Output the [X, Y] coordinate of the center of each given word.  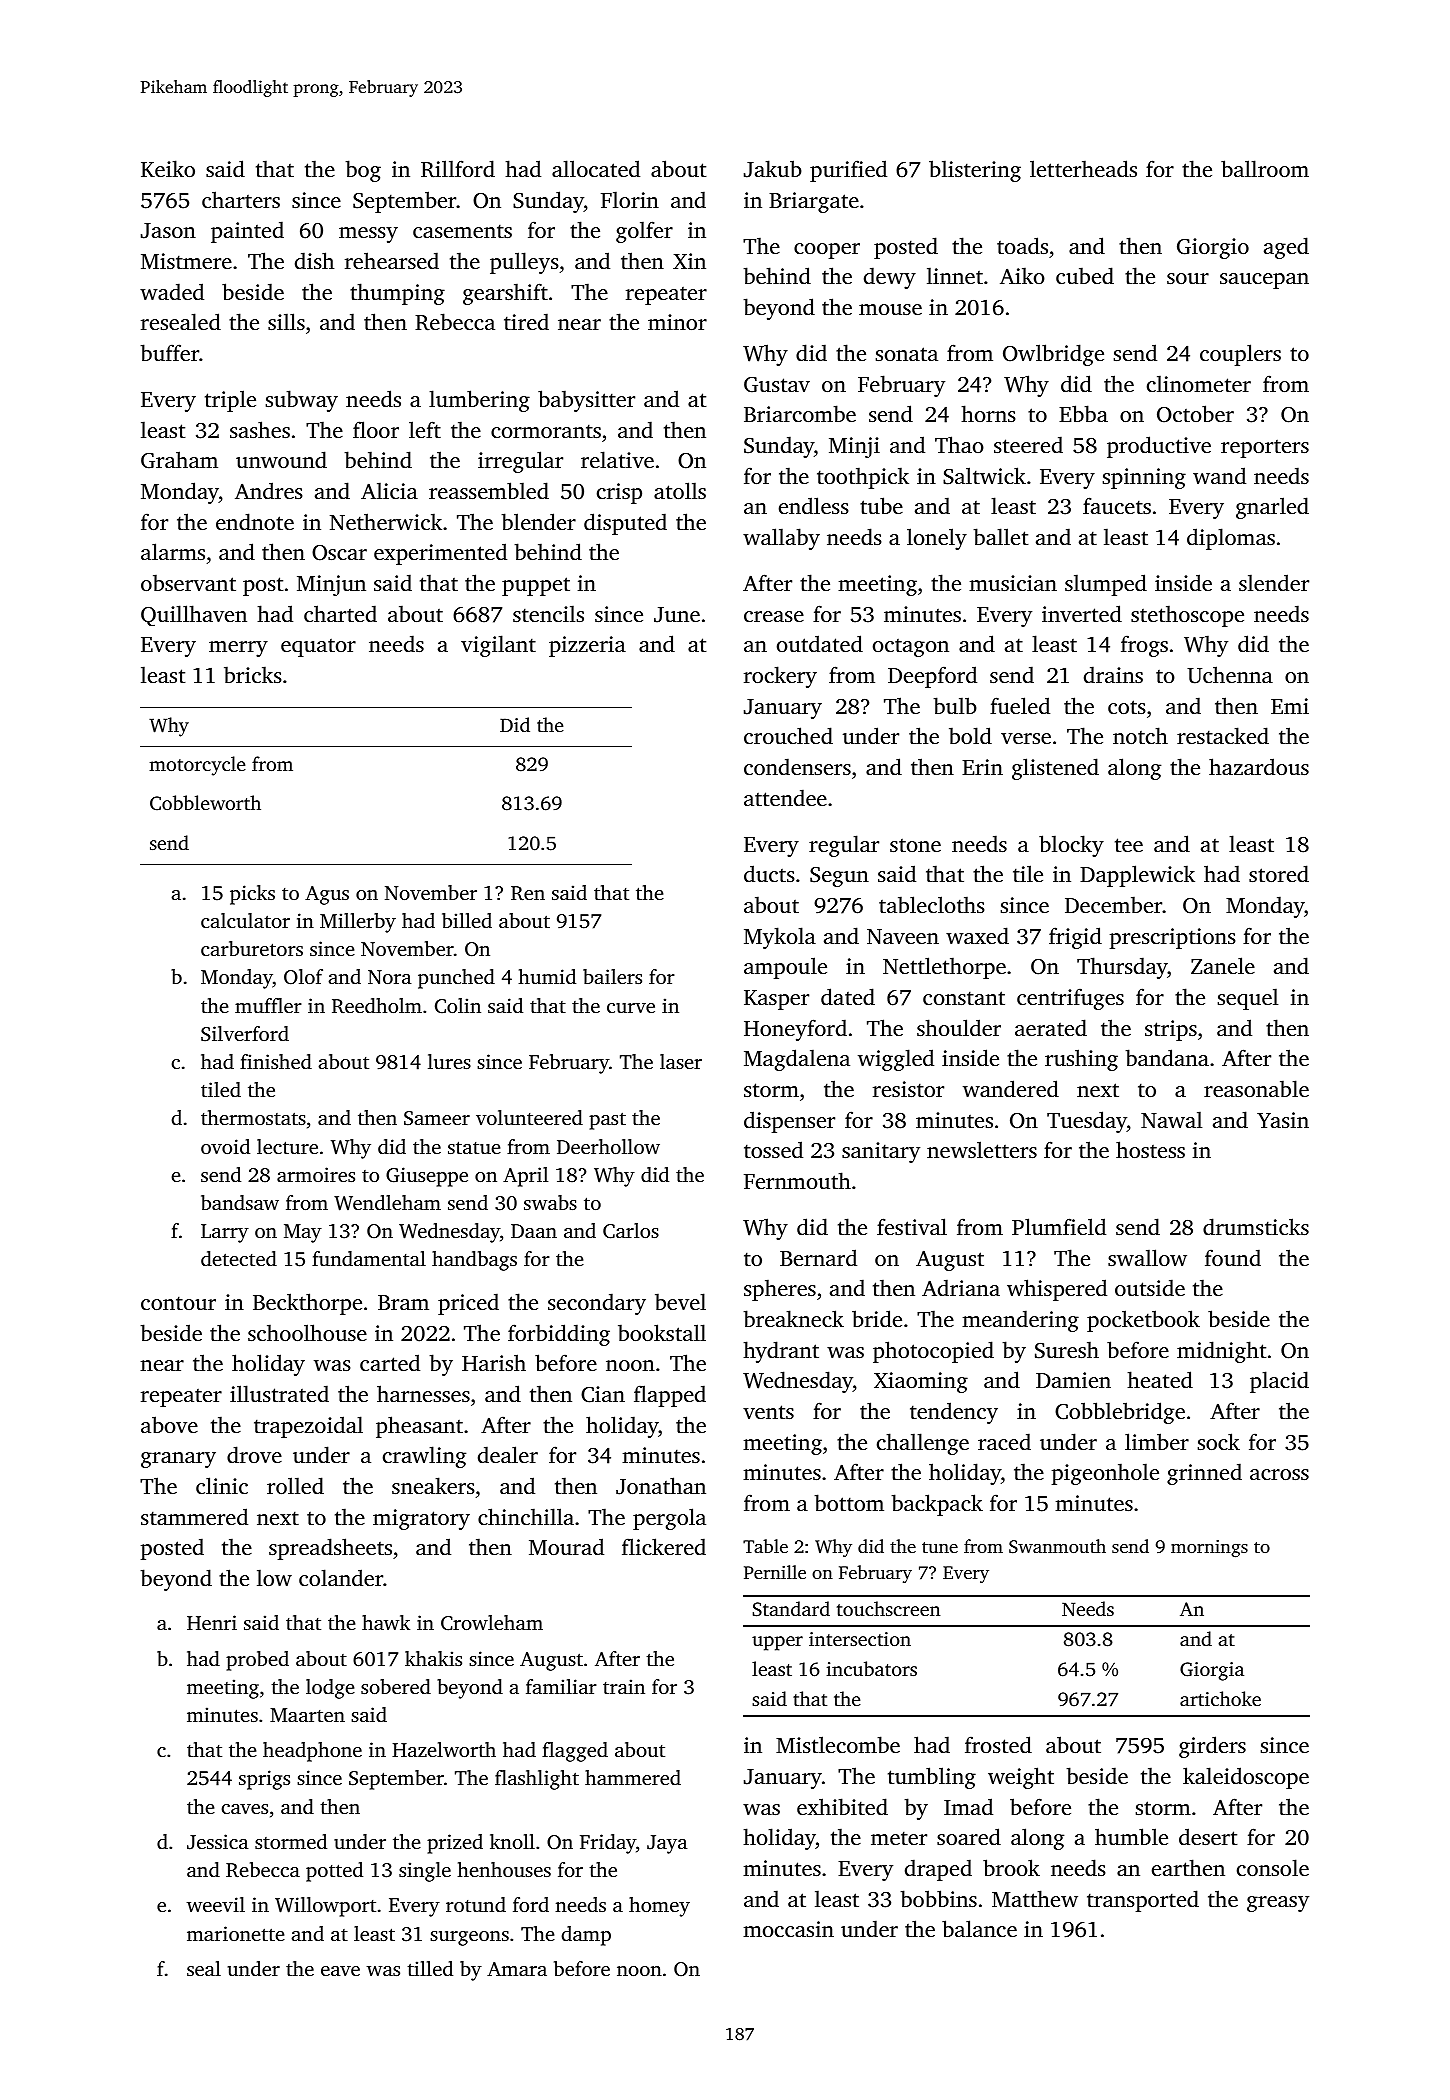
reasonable [1256, 1088]
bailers [612, 976]
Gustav [777, 385]
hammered [633, 1777]
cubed [1085, 275]
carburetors [252, 948]
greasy [1278, 1904]
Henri [212, 1622]
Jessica [218, 1842]
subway [301, 401]
